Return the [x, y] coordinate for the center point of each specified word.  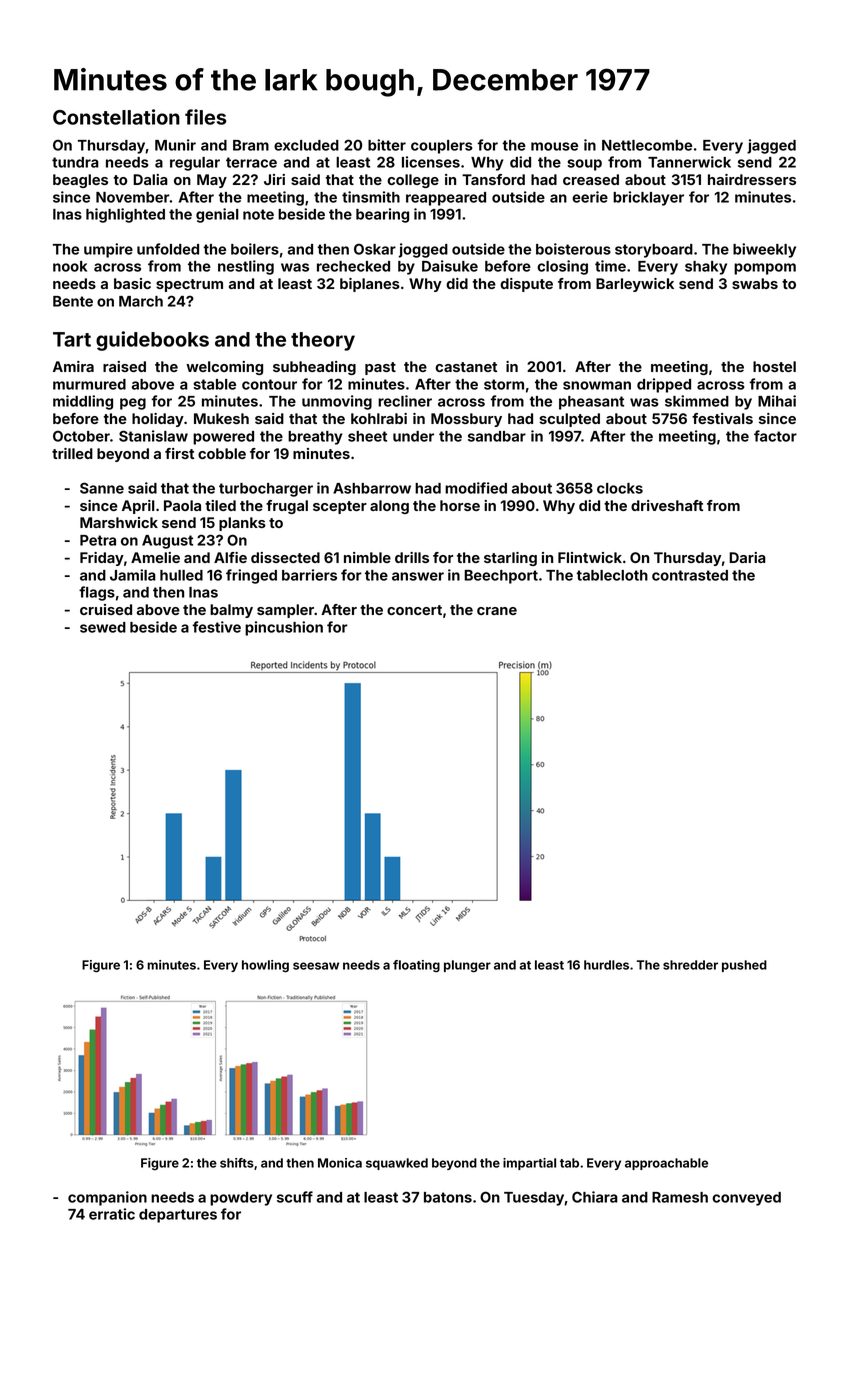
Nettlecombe [647, 145]
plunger [467, 966]
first [179, 453]
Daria [747, 557]
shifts [237, 1163]
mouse [554, 146]
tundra [75, 162]
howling [265, 966]
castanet [466, 367]
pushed [744, 966]
